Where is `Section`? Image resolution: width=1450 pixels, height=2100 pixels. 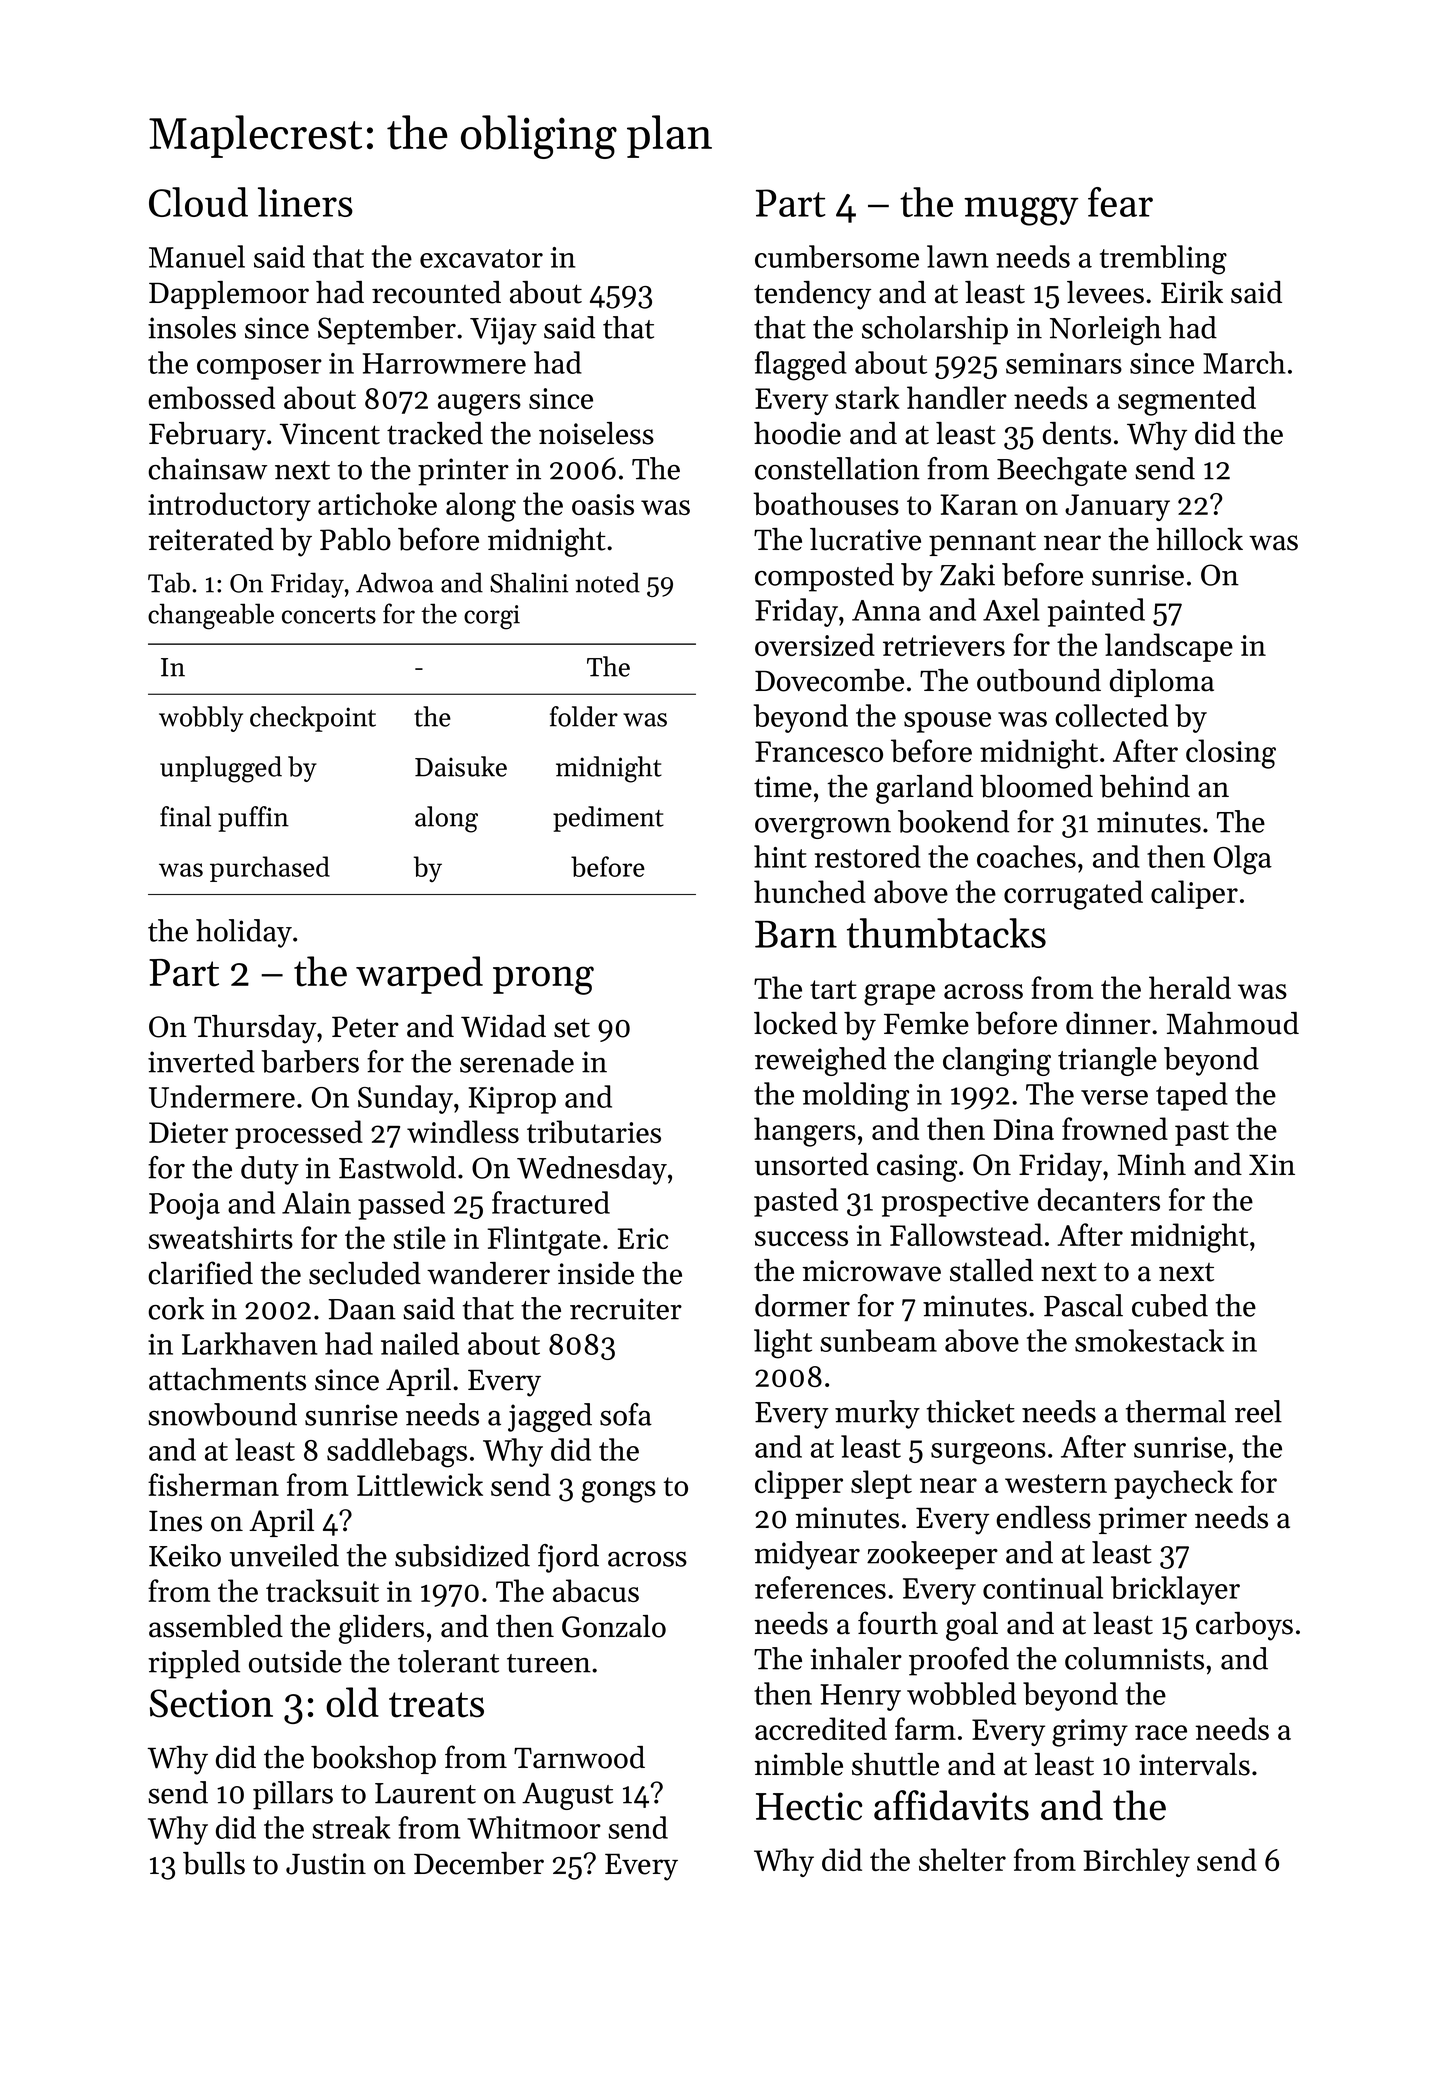 Section is located at coordinates (211, 1703).
